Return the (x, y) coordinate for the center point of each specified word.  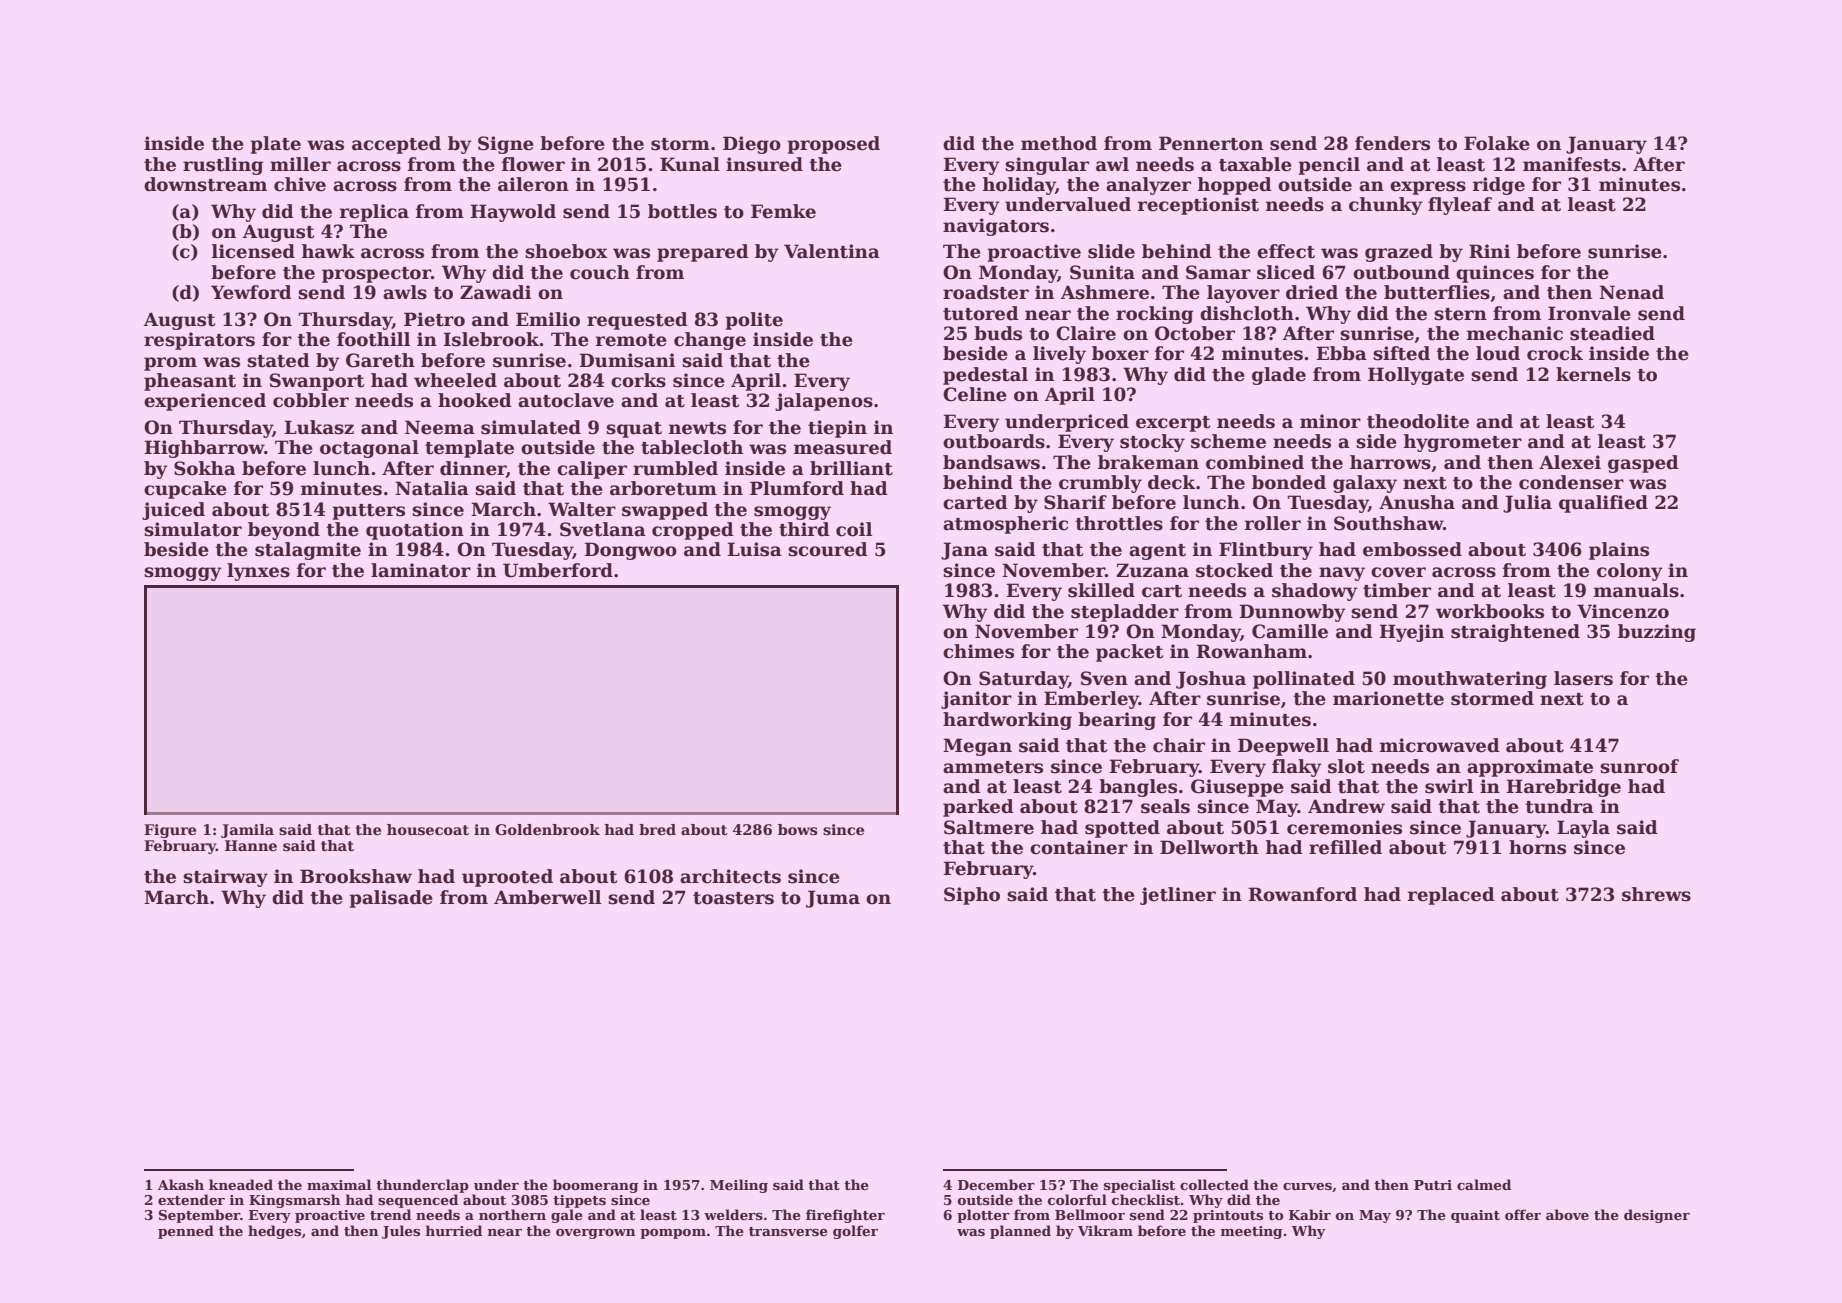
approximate (1530, 768)
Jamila (247, 831)
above (1567, 1214)
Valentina (832, 251)
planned (1020, 1232)
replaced (1451, 896)
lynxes (258, 572)
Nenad (1631, 292)
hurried (454, 1230)
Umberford (558, 570)
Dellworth (1209, 847)
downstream (205, 184)
